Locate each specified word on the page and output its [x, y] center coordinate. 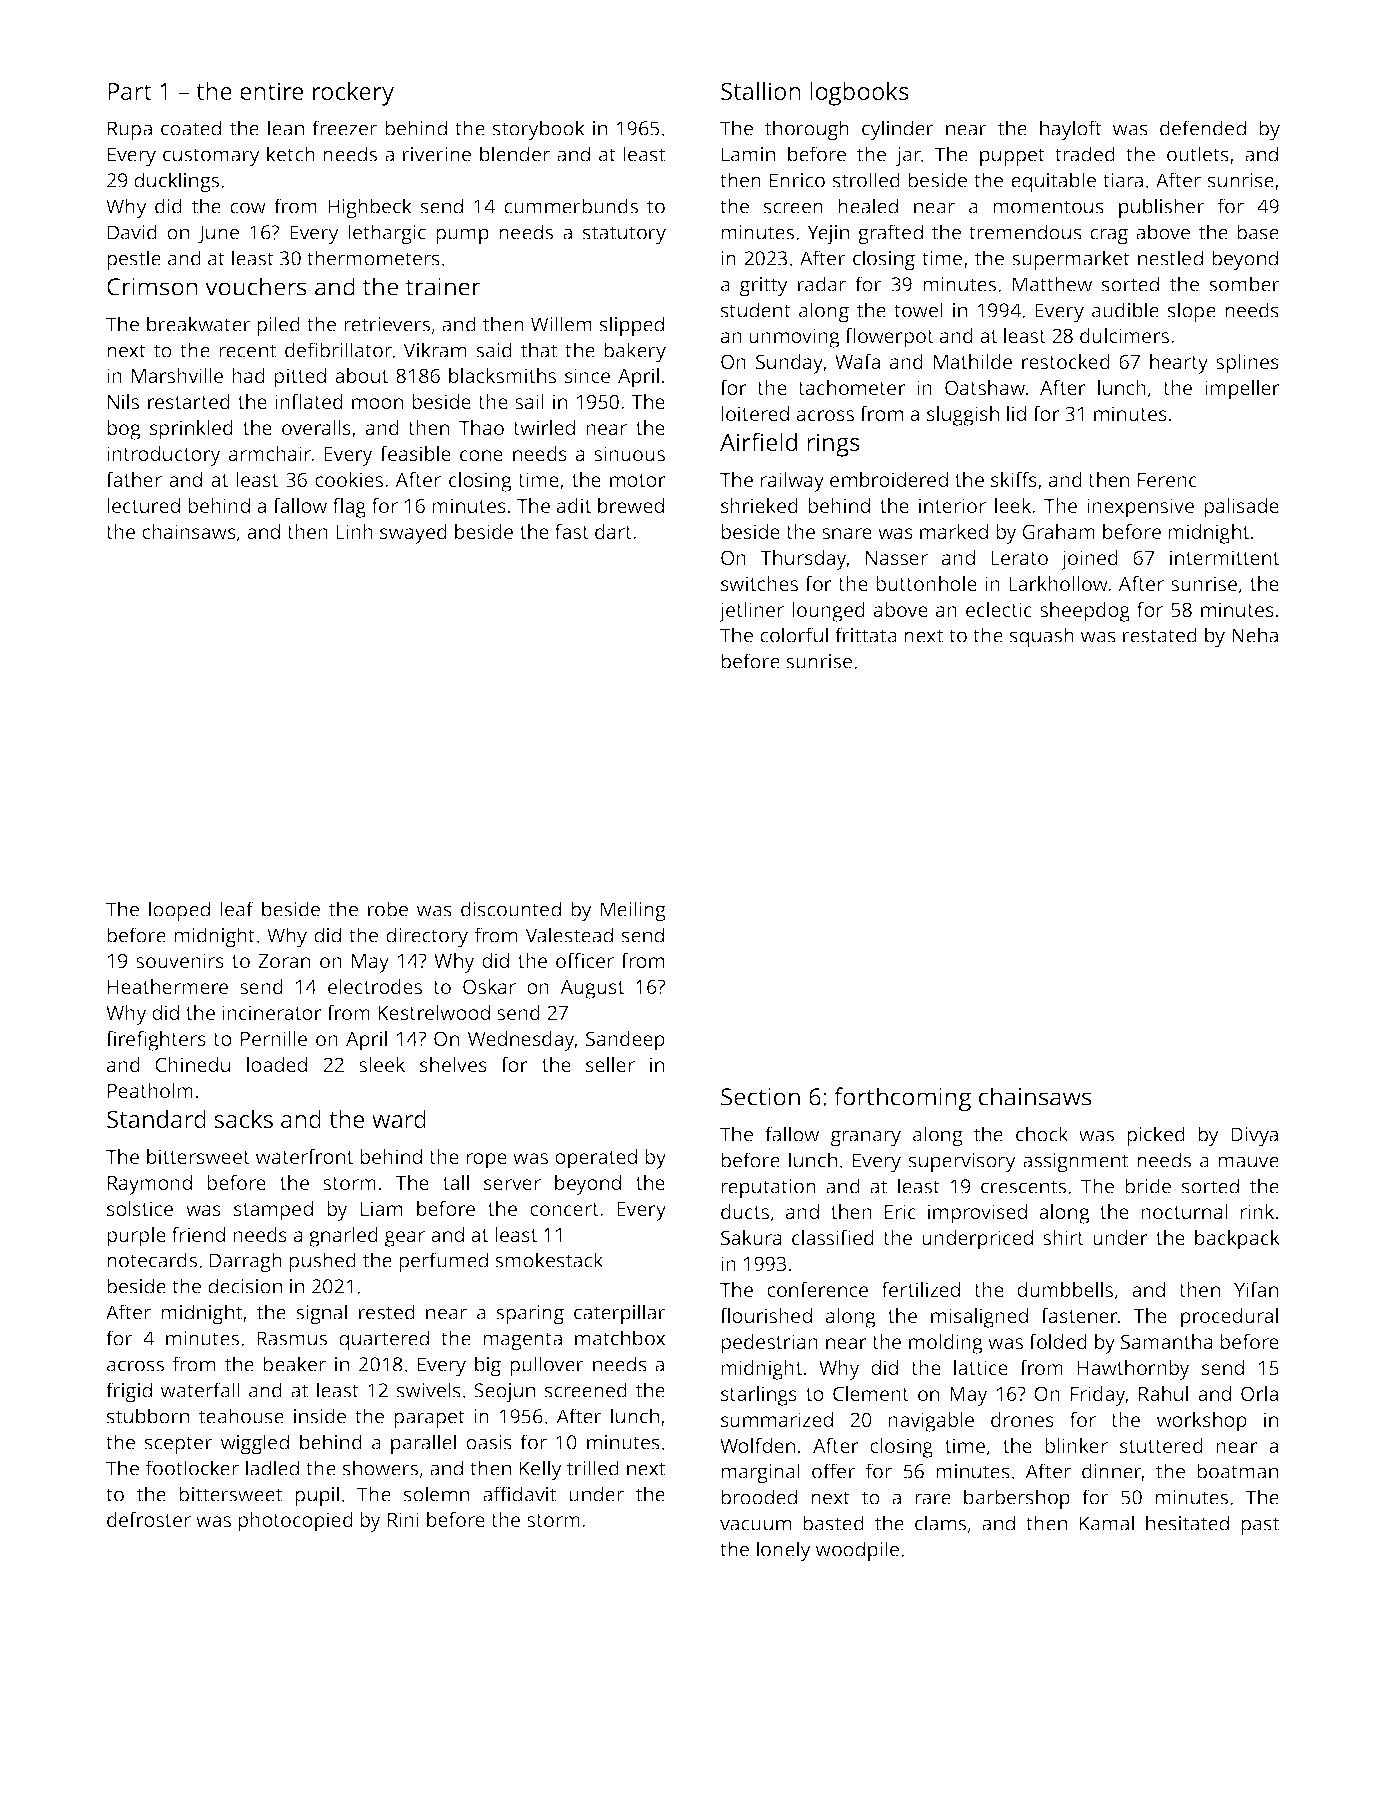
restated [1160, 635]
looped [179, 911]
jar [908, 157]
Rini [403, 1519]
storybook [539, 130]
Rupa [130, 130]
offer [834, 1471]
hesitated [1187, 1523]
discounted [511, 909]
